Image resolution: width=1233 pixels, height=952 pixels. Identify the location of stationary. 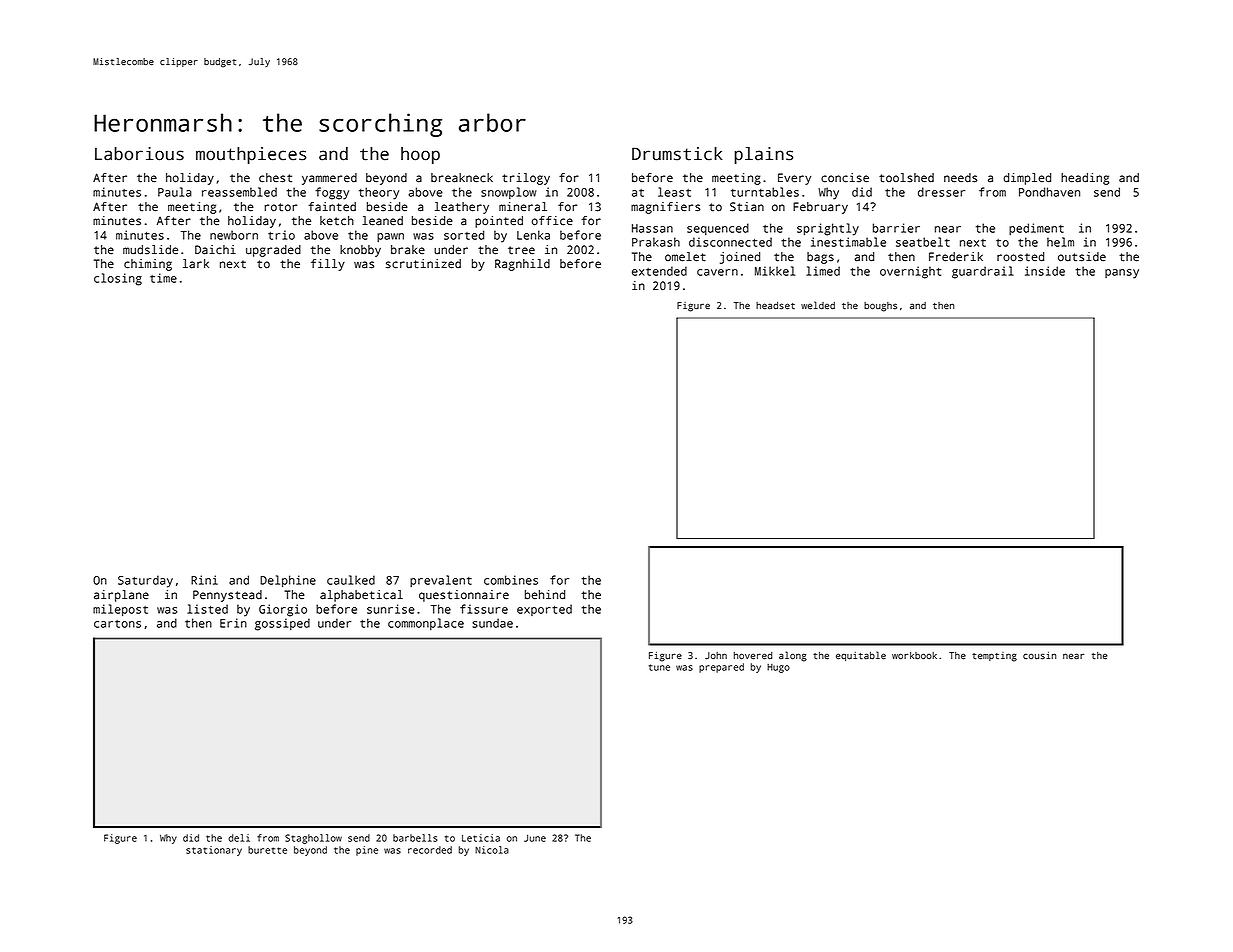
(214, 851).
